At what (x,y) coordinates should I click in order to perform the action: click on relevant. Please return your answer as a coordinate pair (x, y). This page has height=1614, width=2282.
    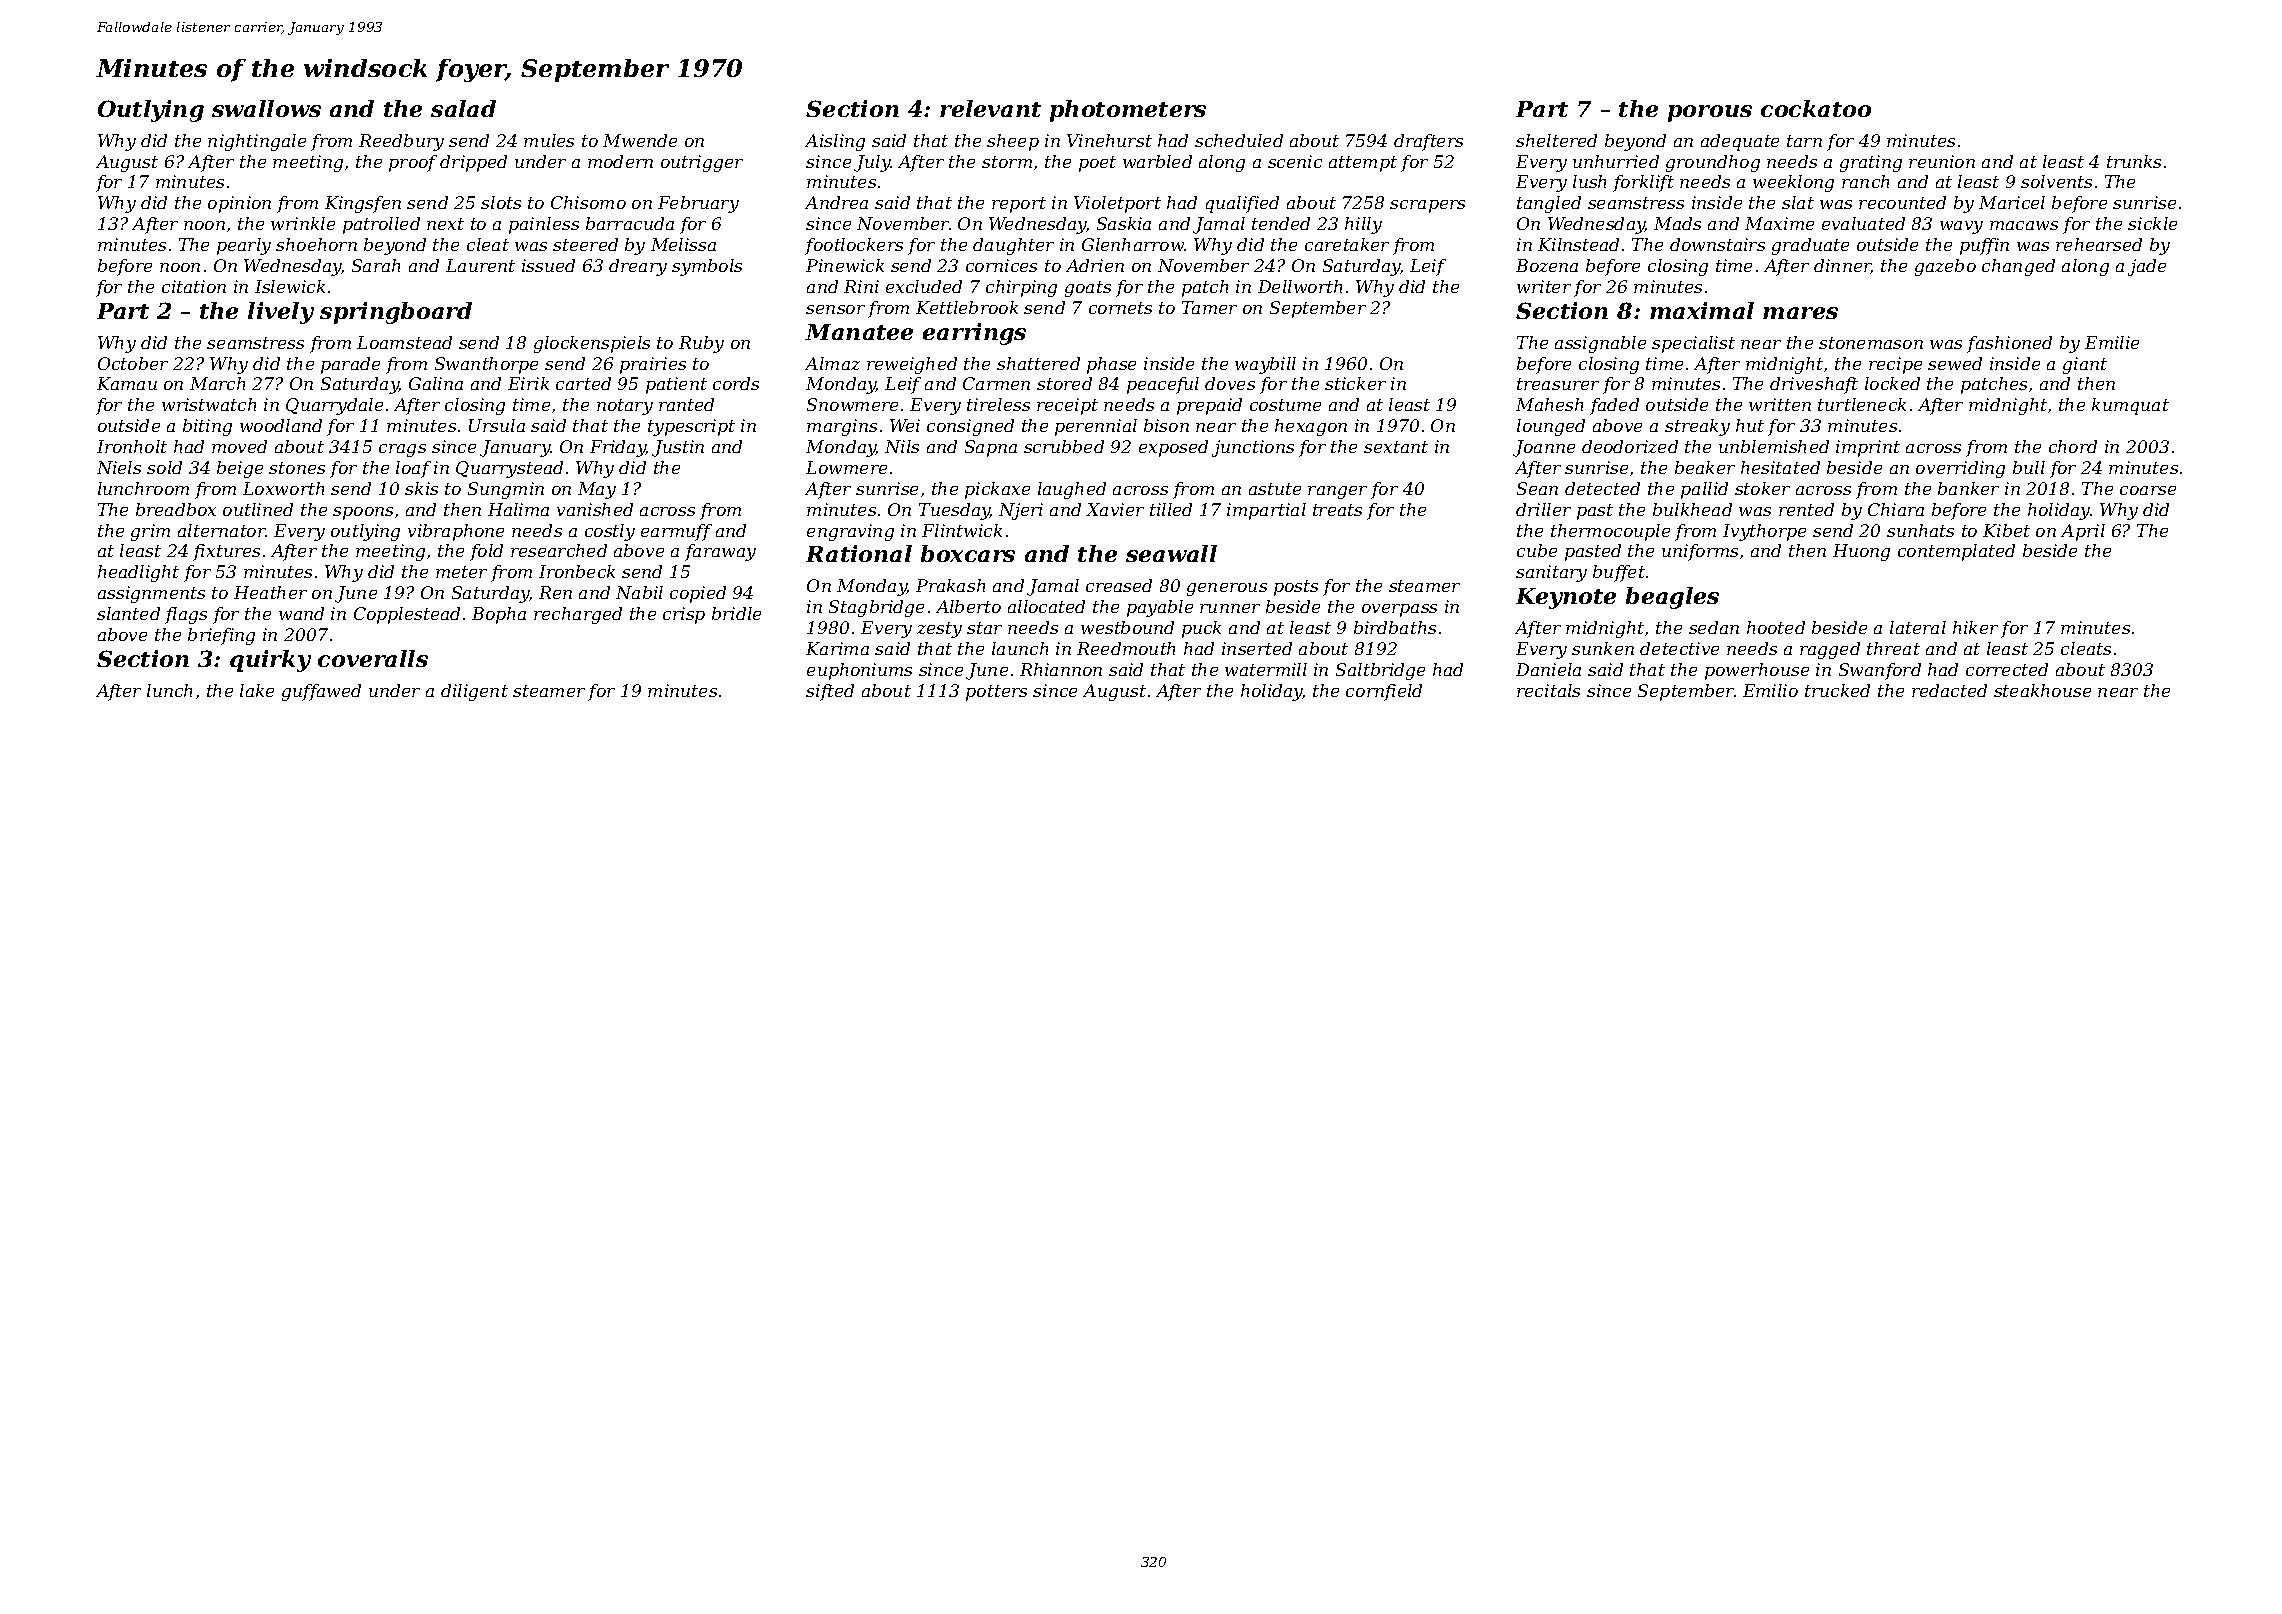
    Looking at the image, I should click on (990, 108).
